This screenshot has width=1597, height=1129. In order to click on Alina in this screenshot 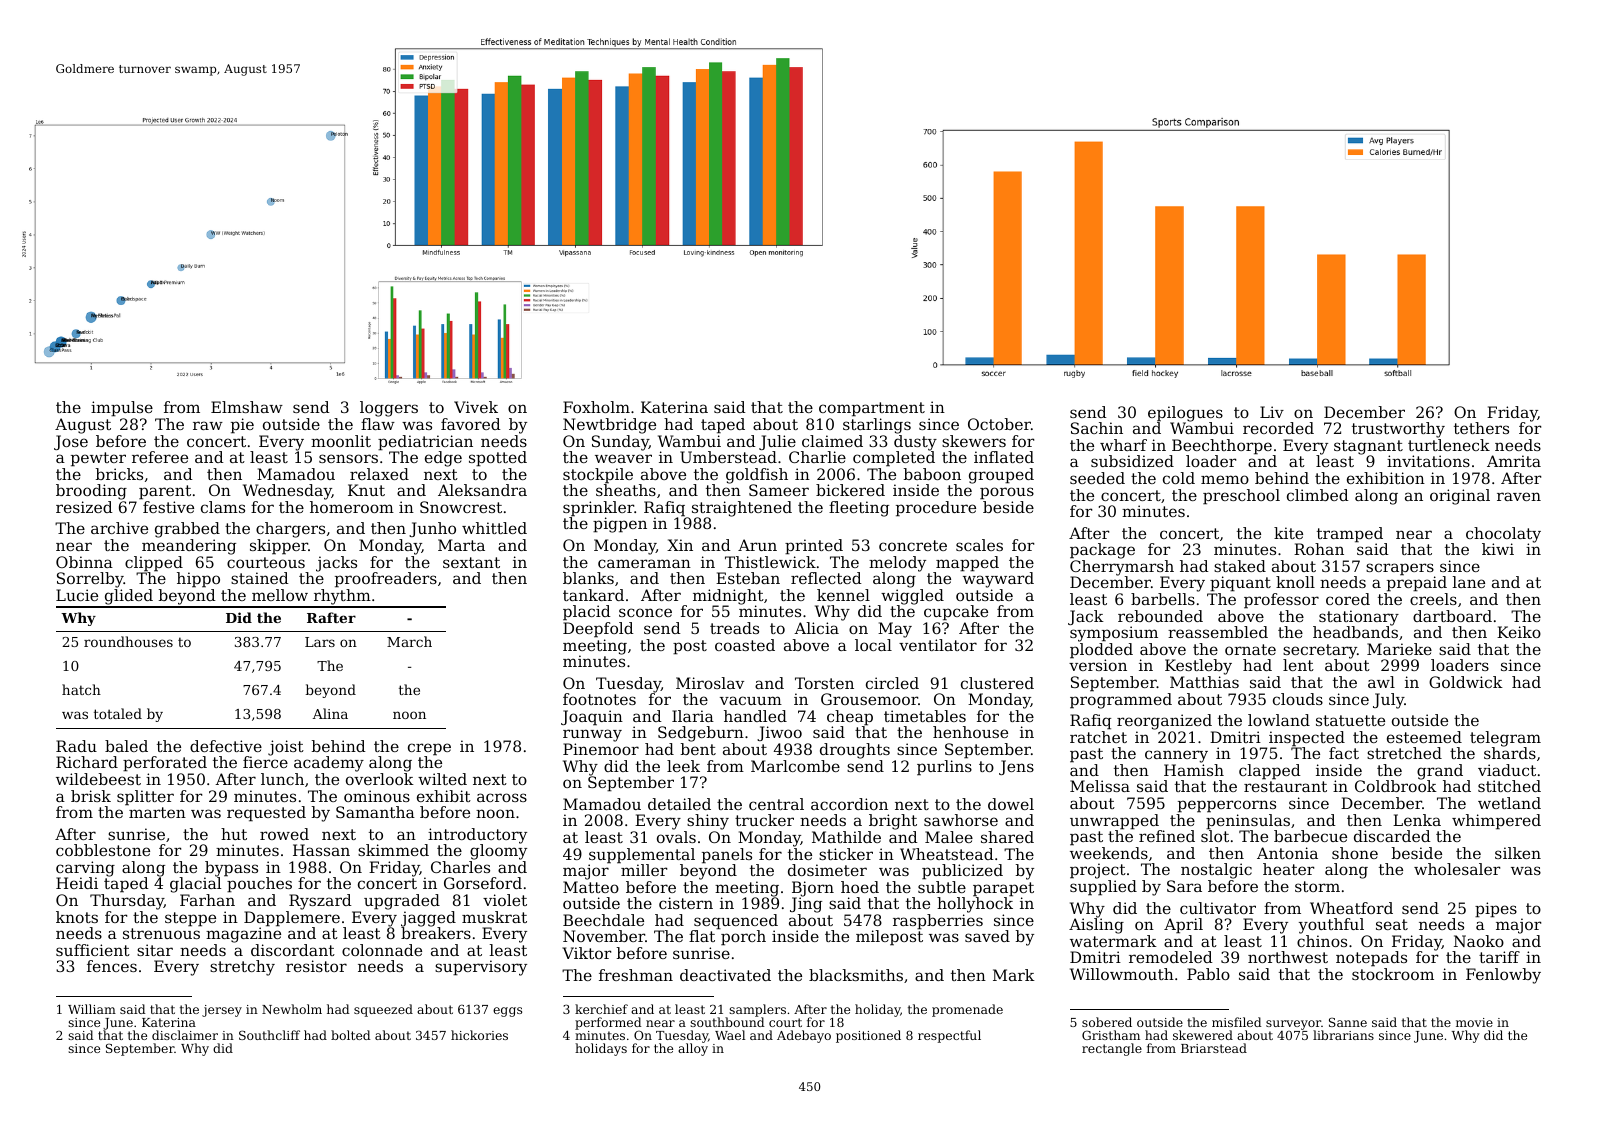, I will do `click(330, 713)`.
